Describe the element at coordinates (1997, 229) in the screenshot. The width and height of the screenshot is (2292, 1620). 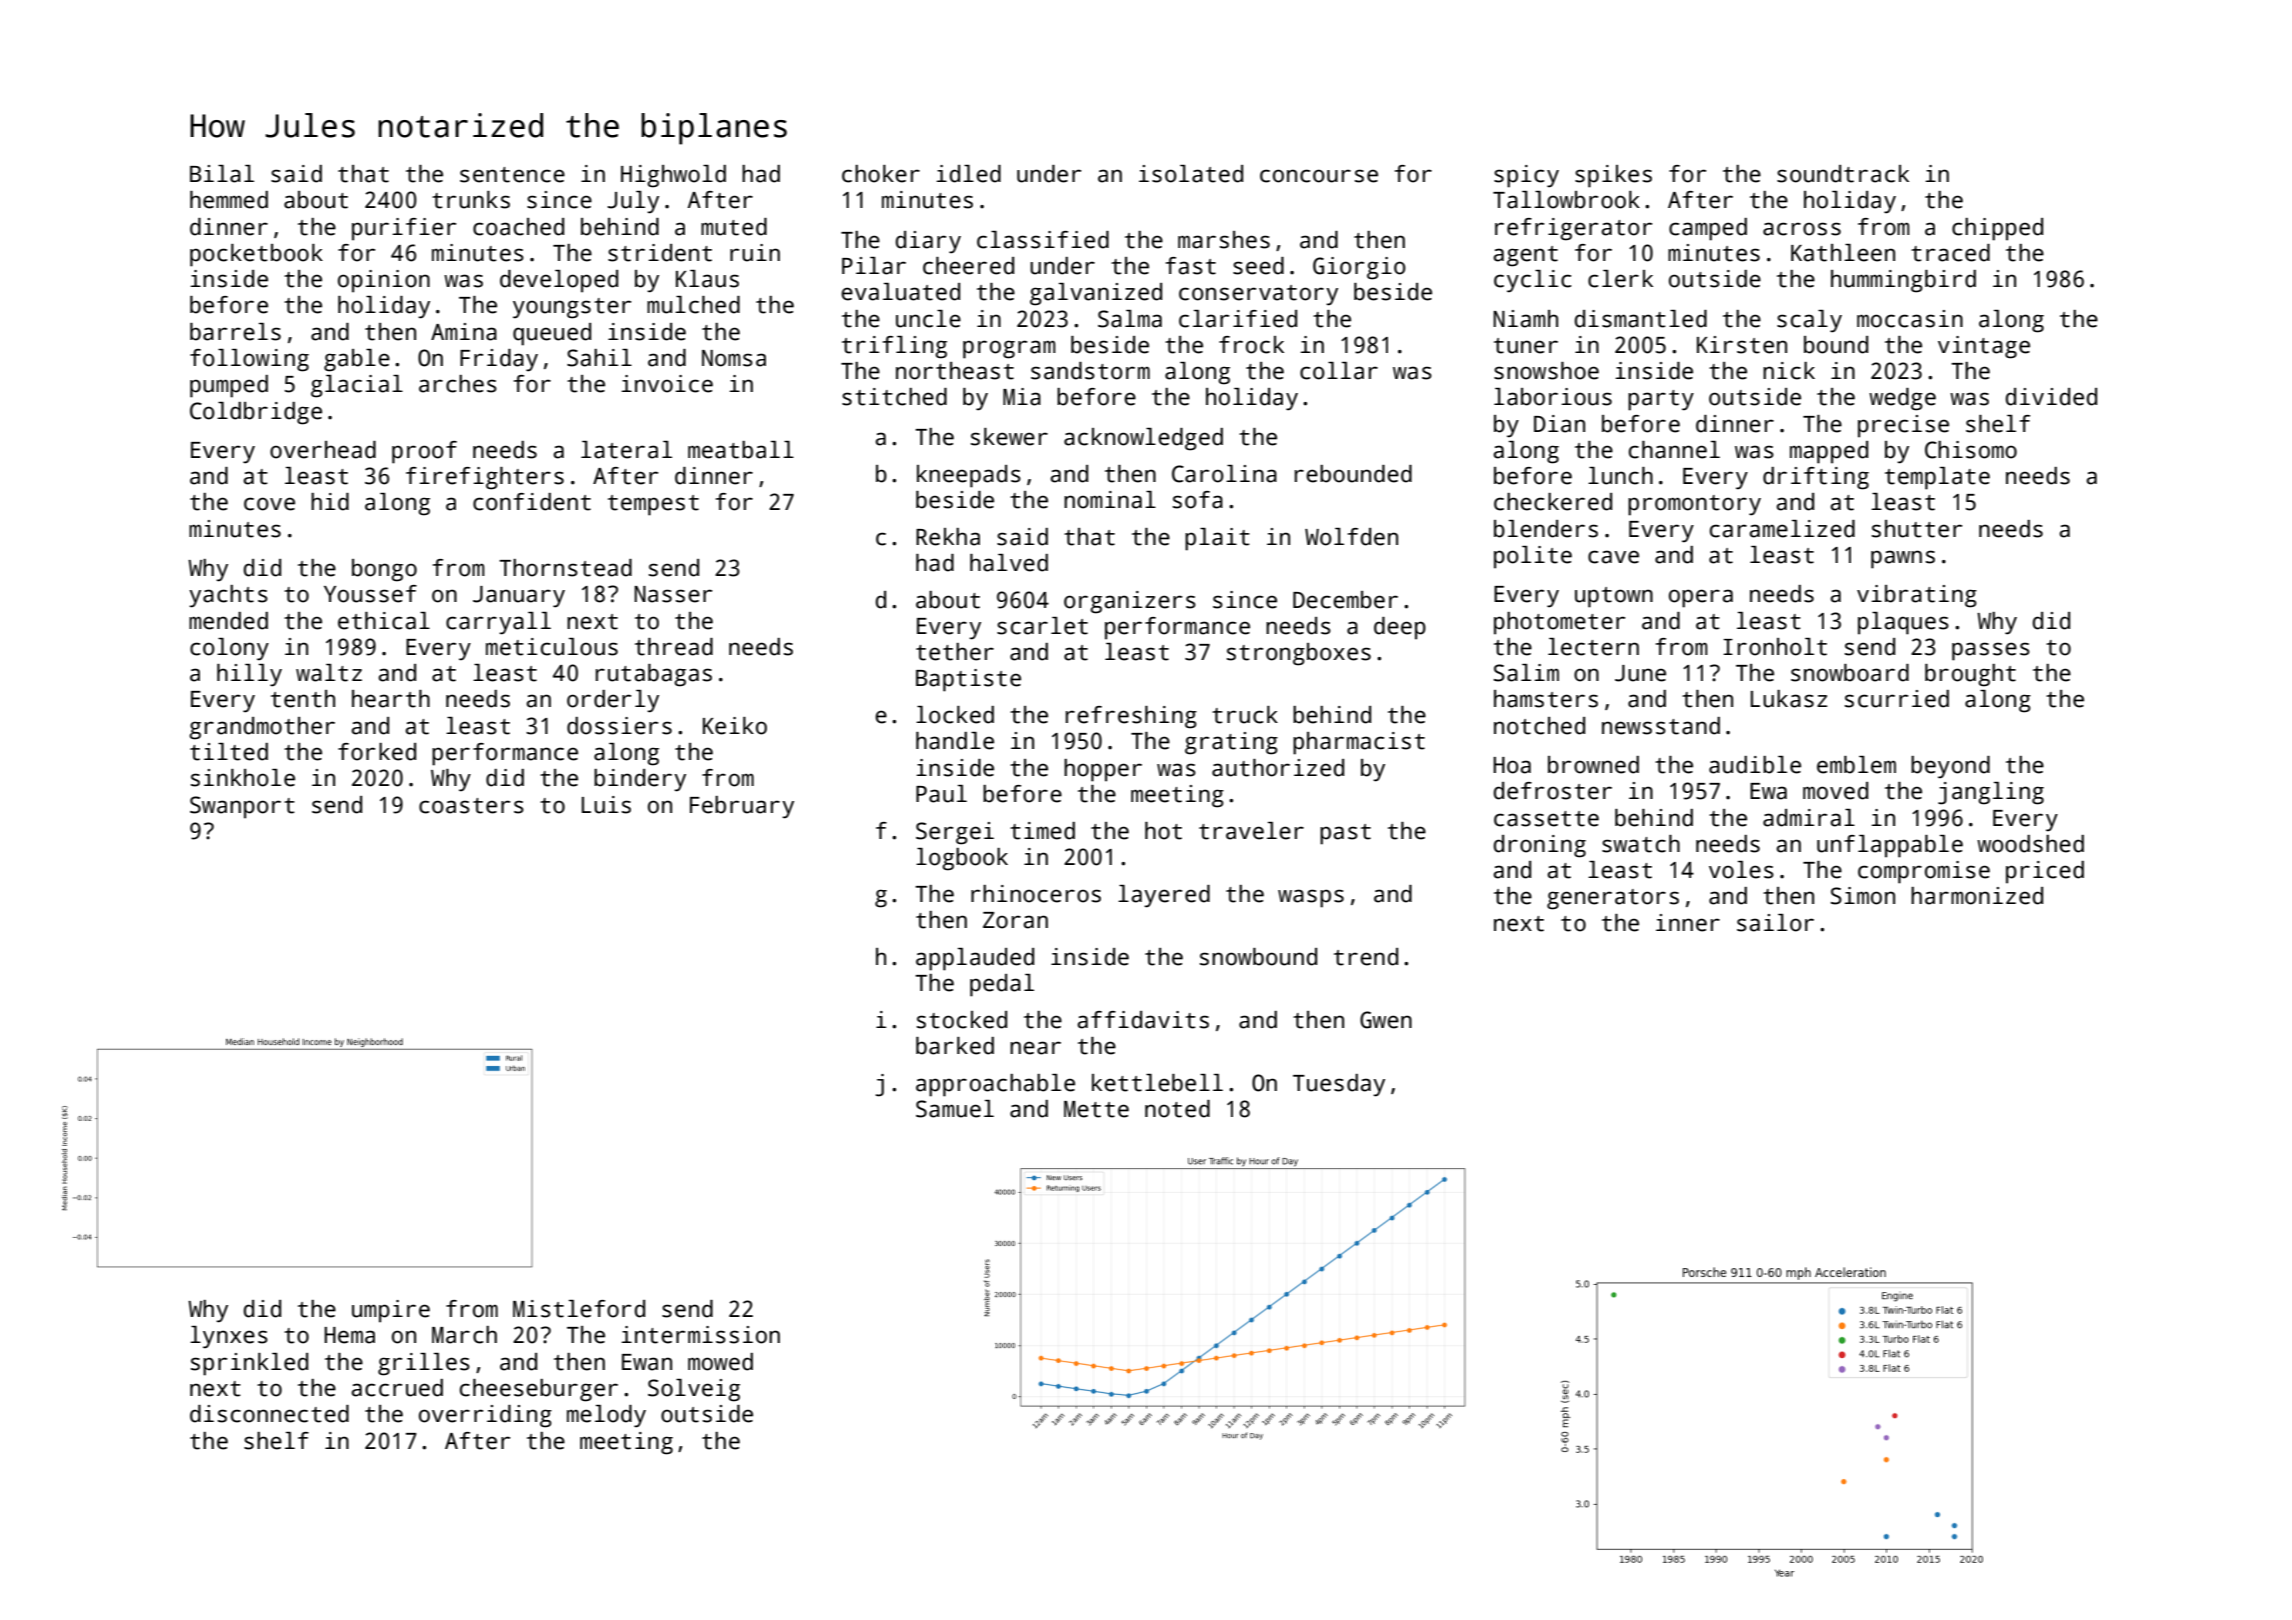
I see `chipped` at that location.
